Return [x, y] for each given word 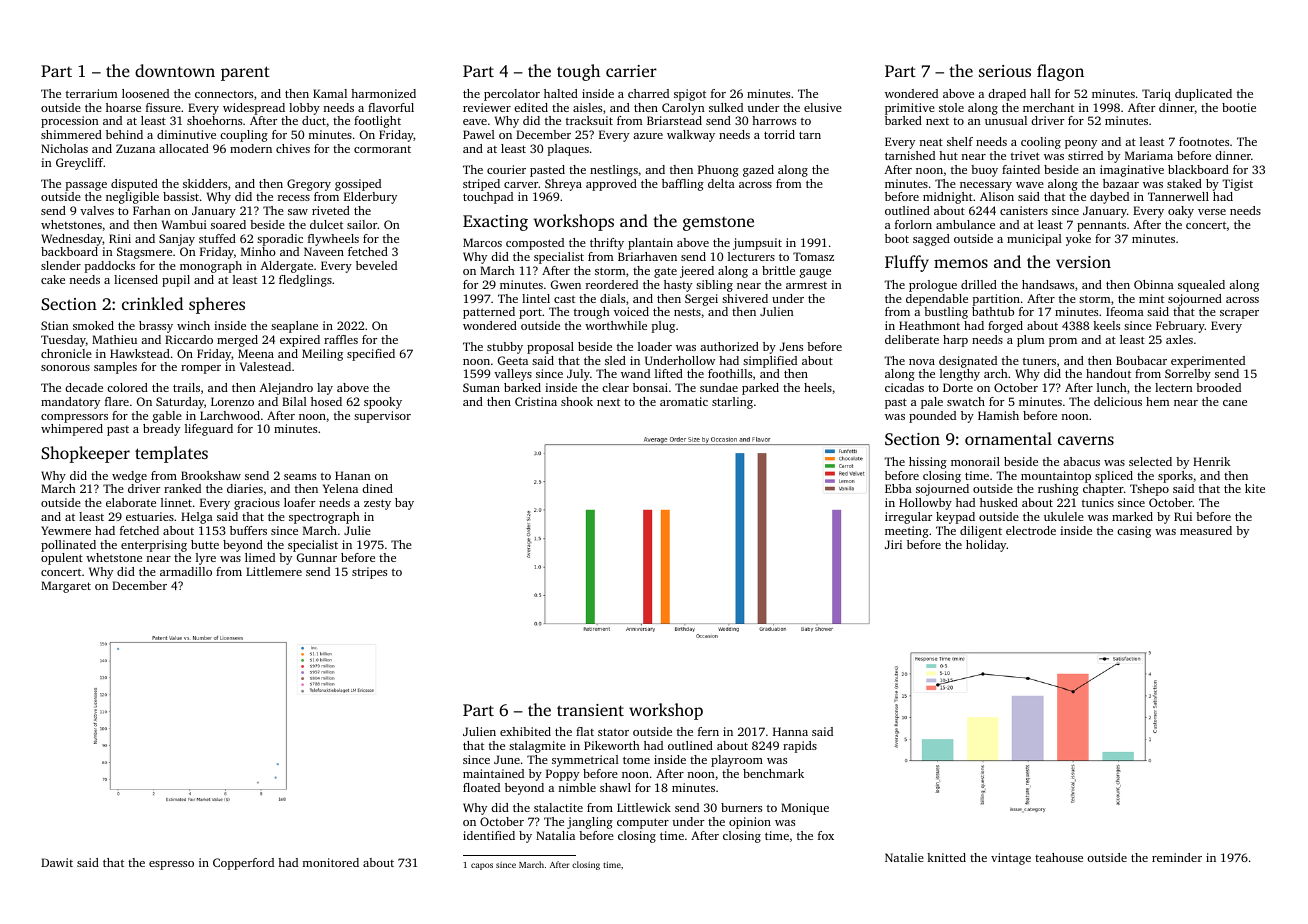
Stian [55, 325]
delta [721, 183]
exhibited [525, 731]
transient [590, 710]
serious [1005, 71]
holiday [986, 546]
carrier [631, 71]
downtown [175, 70]
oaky [1181, 212]
